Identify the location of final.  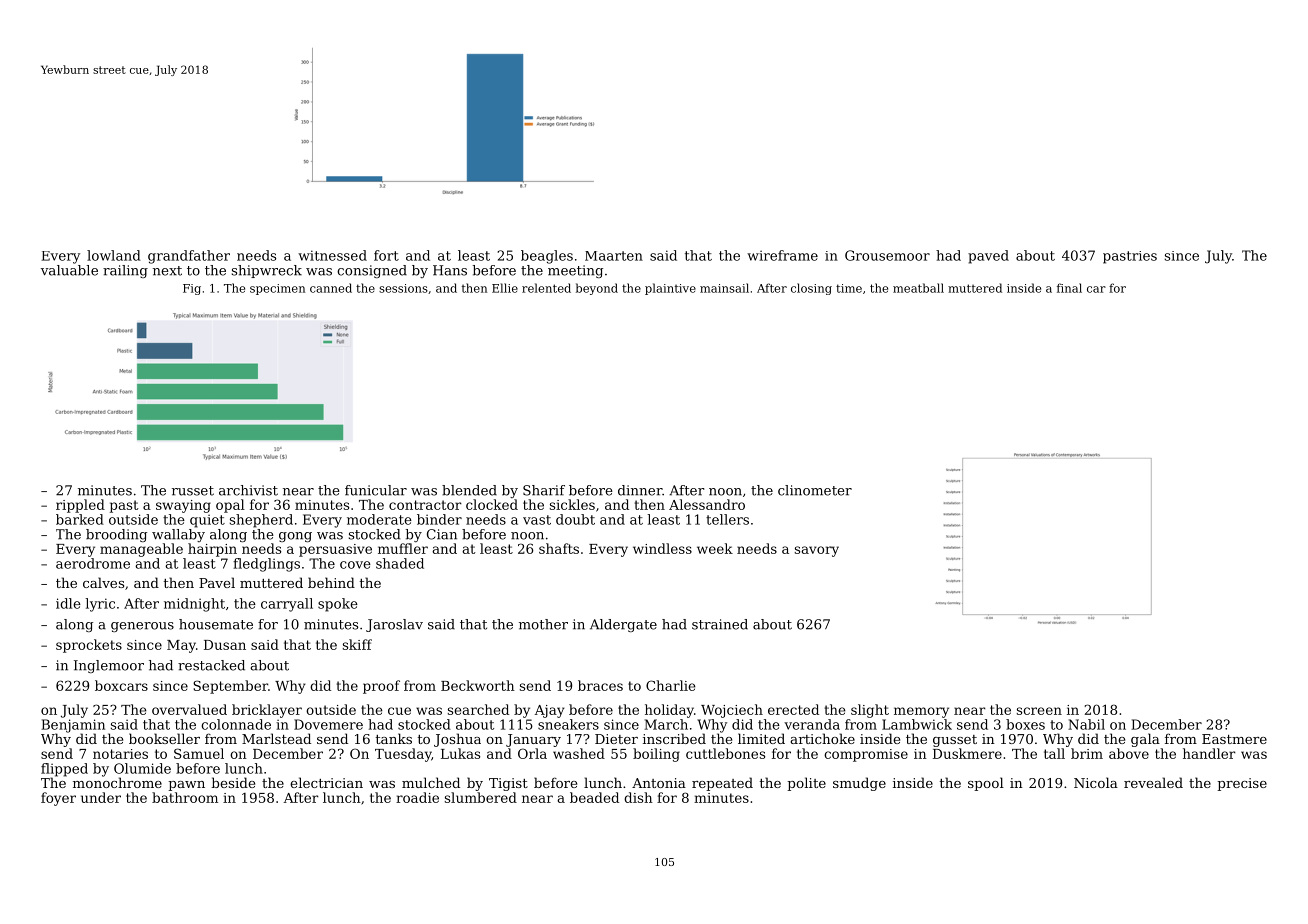
(1069, 288).
